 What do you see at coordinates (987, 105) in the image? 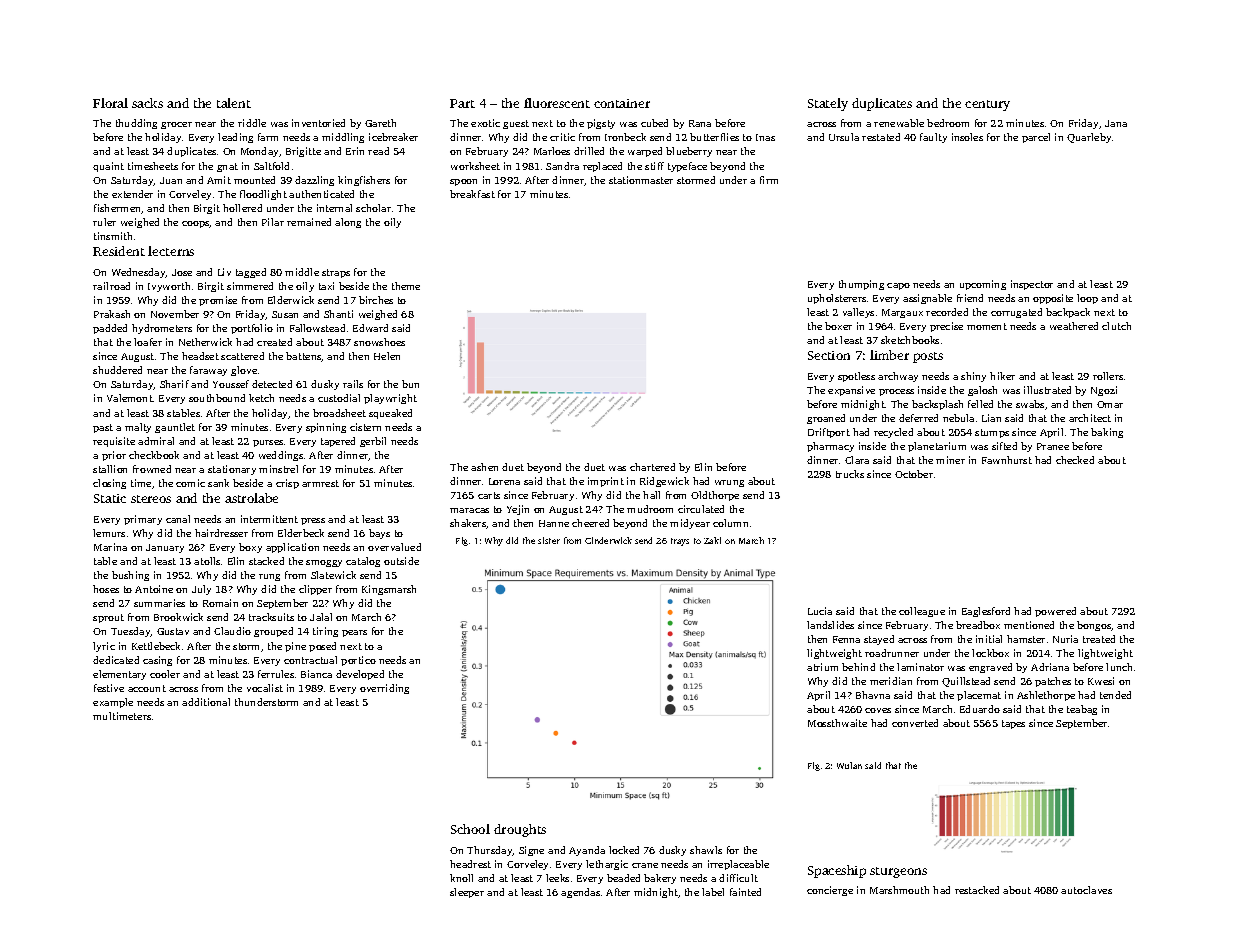
I see `century` at bounding box center [987, 105].
